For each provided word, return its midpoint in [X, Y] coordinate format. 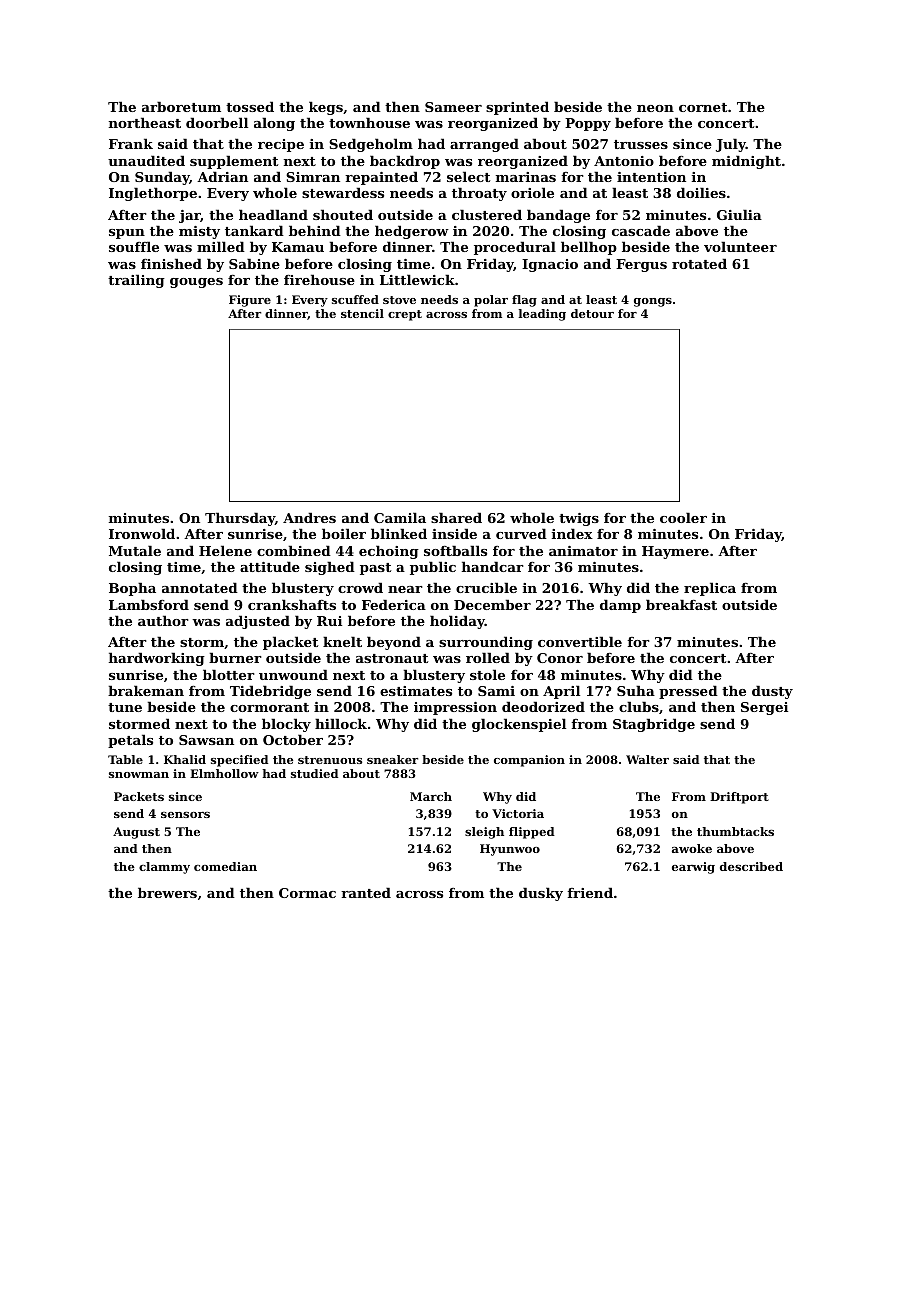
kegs [326, 108]
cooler [683, 517]
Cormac [307, 893]
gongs [653, 302]
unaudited [146, 160]
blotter [229, 674]
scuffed [355, 299]
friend [590, 892]
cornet [703, 107]
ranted [366, 892]
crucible [486, 587]
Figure [250, 301]
